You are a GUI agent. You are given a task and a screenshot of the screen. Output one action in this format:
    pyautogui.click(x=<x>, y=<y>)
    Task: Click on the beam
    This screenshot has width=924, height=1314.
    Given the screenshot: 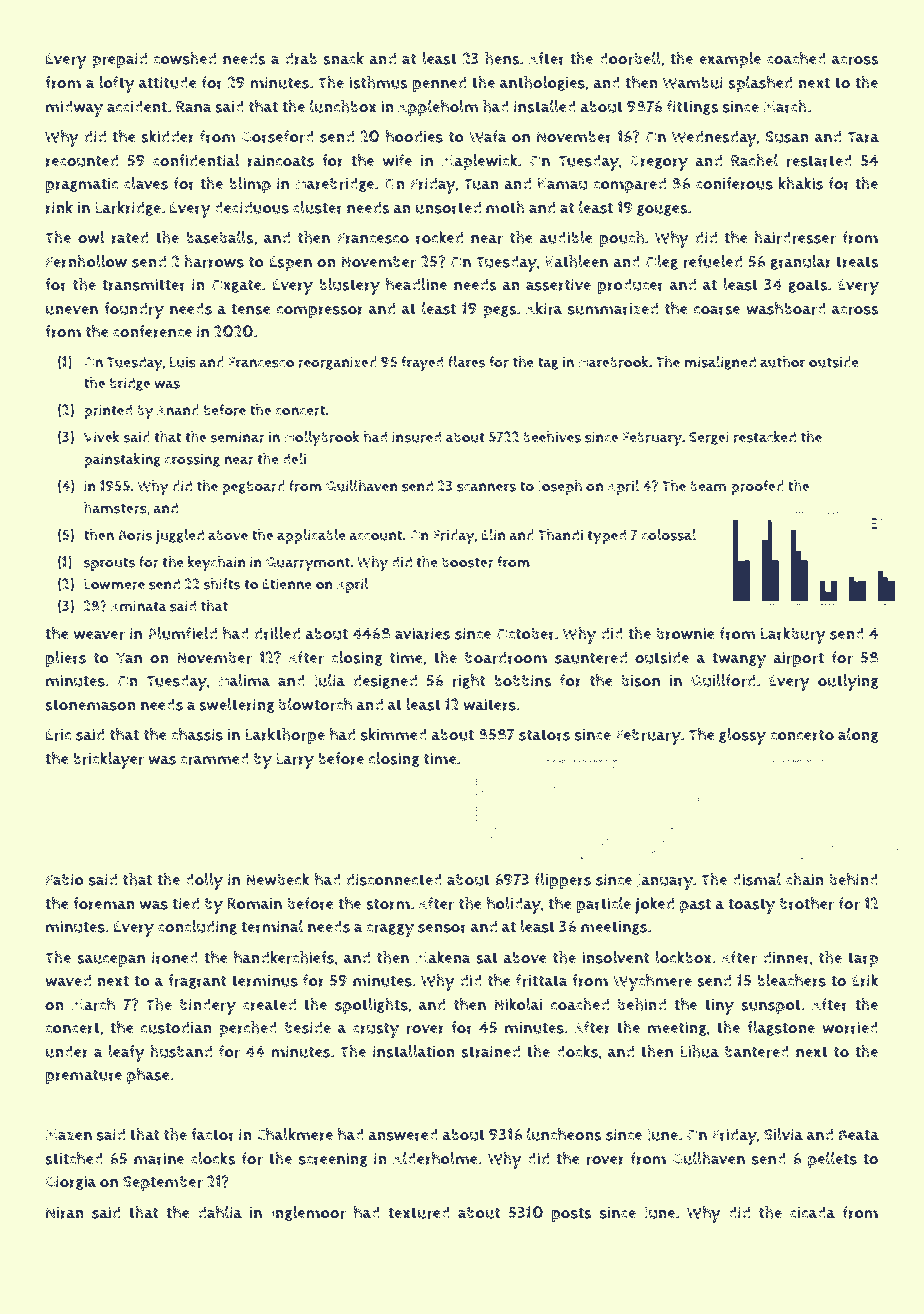 What is the action you would take?
    pyautogui.click(x=708, y=486)
